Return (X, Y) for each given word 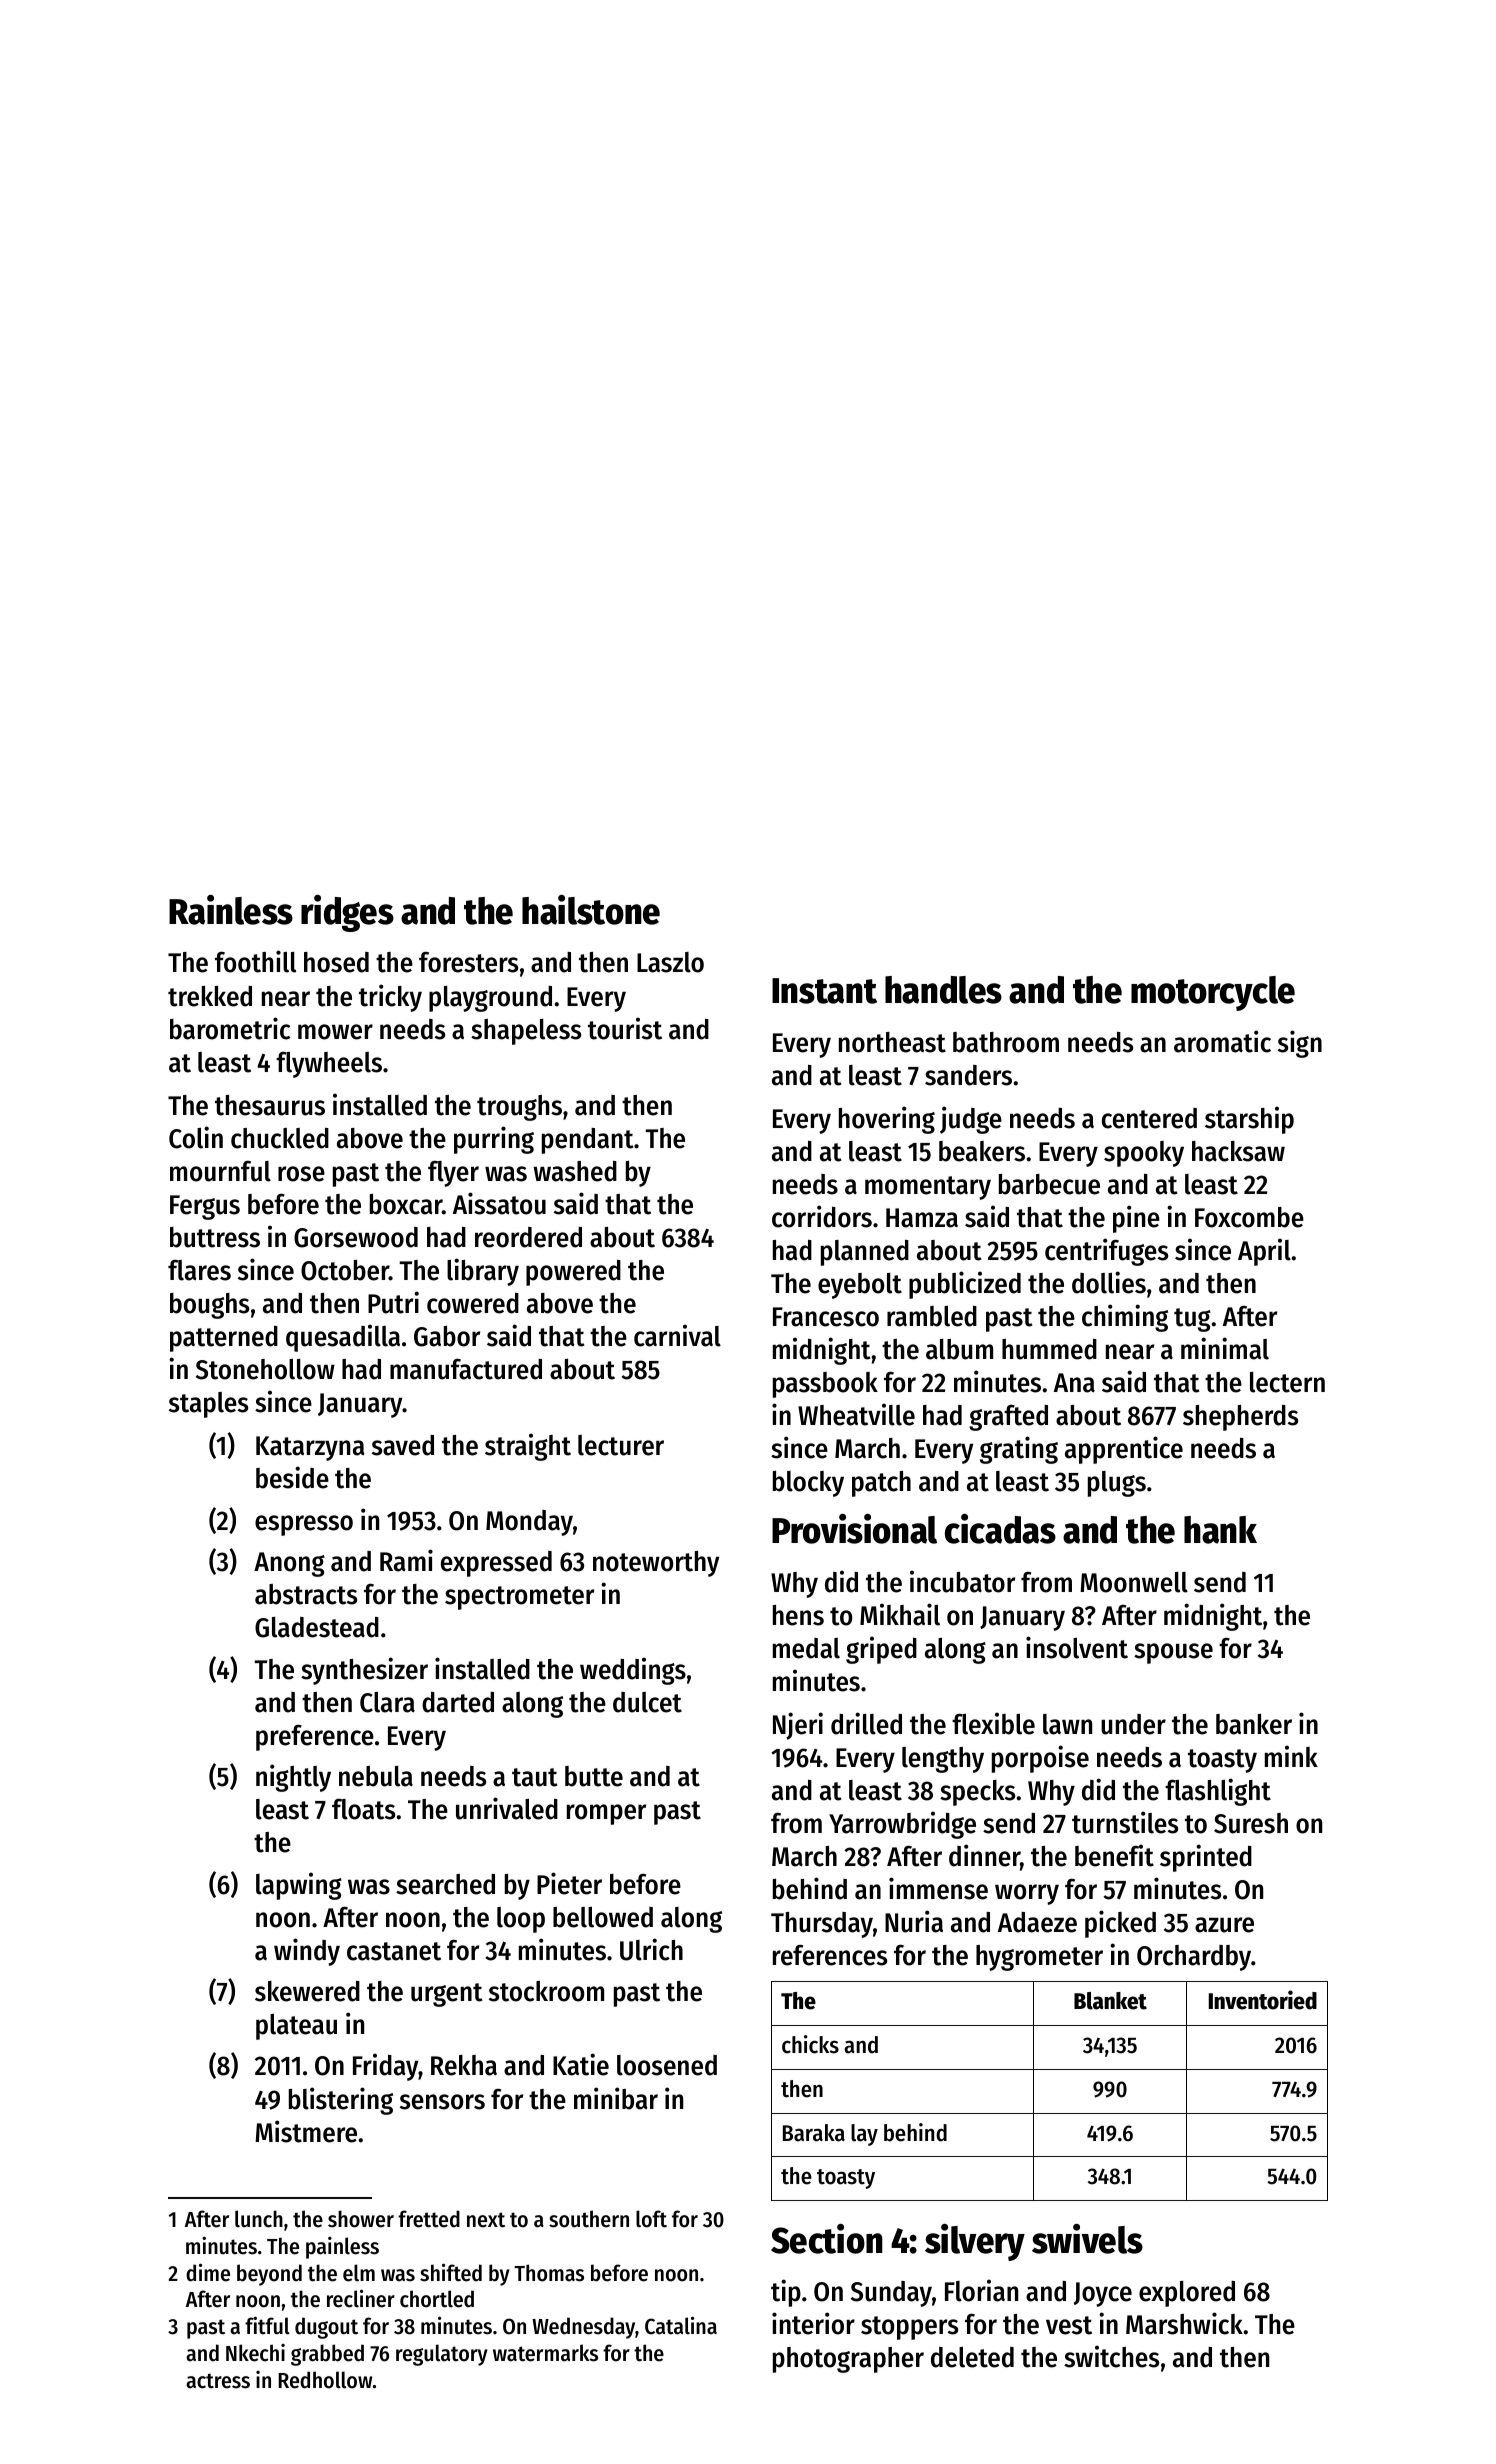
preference (315, 1738)
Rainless (231, 910)
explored (1187, 2294)
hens (798, 1615)
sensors (442, 2102)
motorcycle (1213, 993)
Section (827, 2239)
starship (1249, 1120)
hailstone (591, 910)
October (345, 1270)
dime (208, 2272)
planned (865, 1253)
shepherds (1240, 1418)
